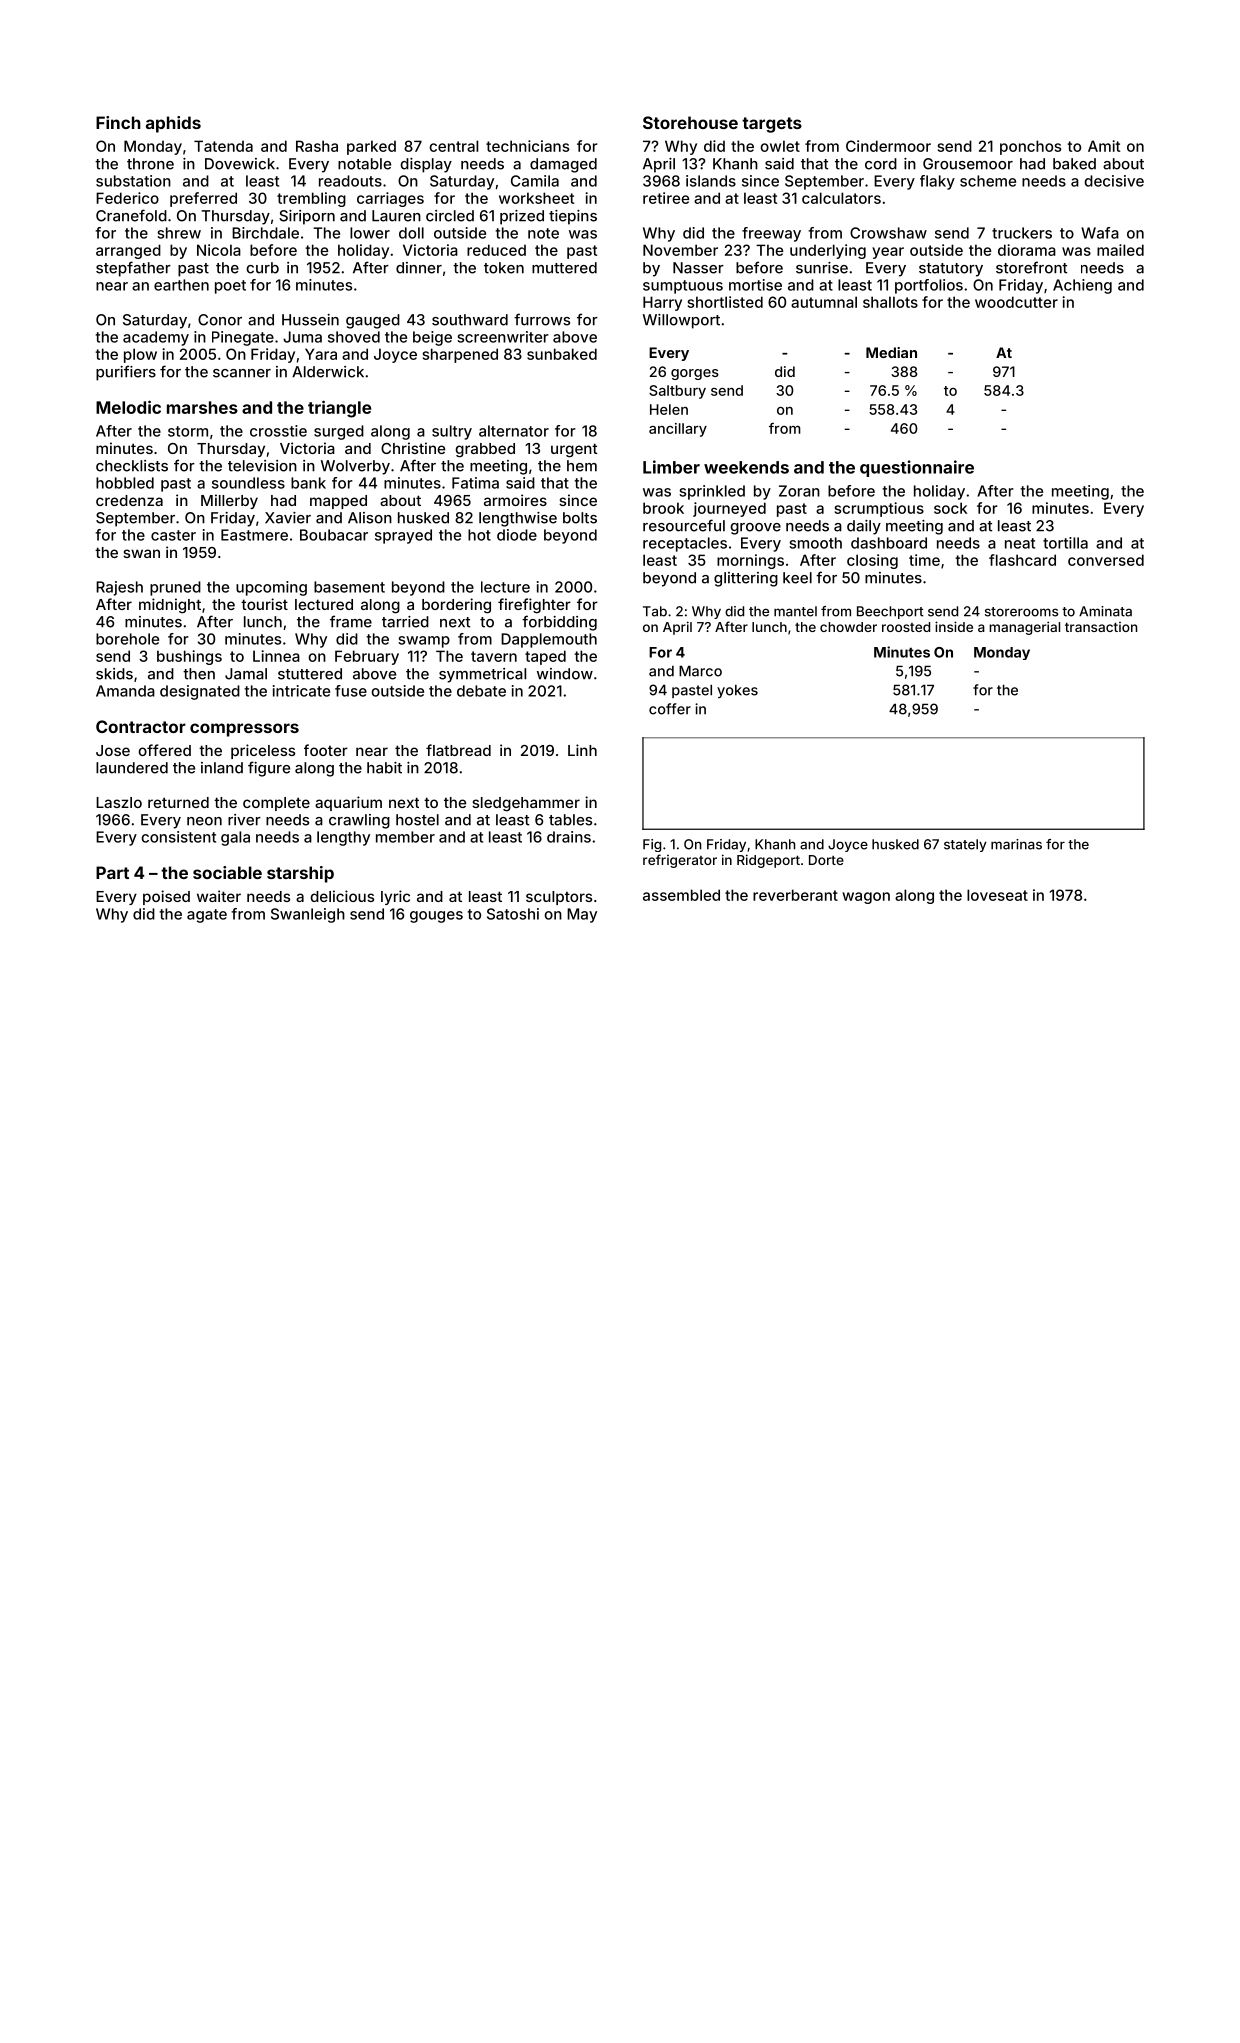 Image resolution: width=1240 pixels, height=2043 pixels. What do you see at coordinates (690, 122) in the page?
I see `Storehouse` at bounding box center [690, 122].
